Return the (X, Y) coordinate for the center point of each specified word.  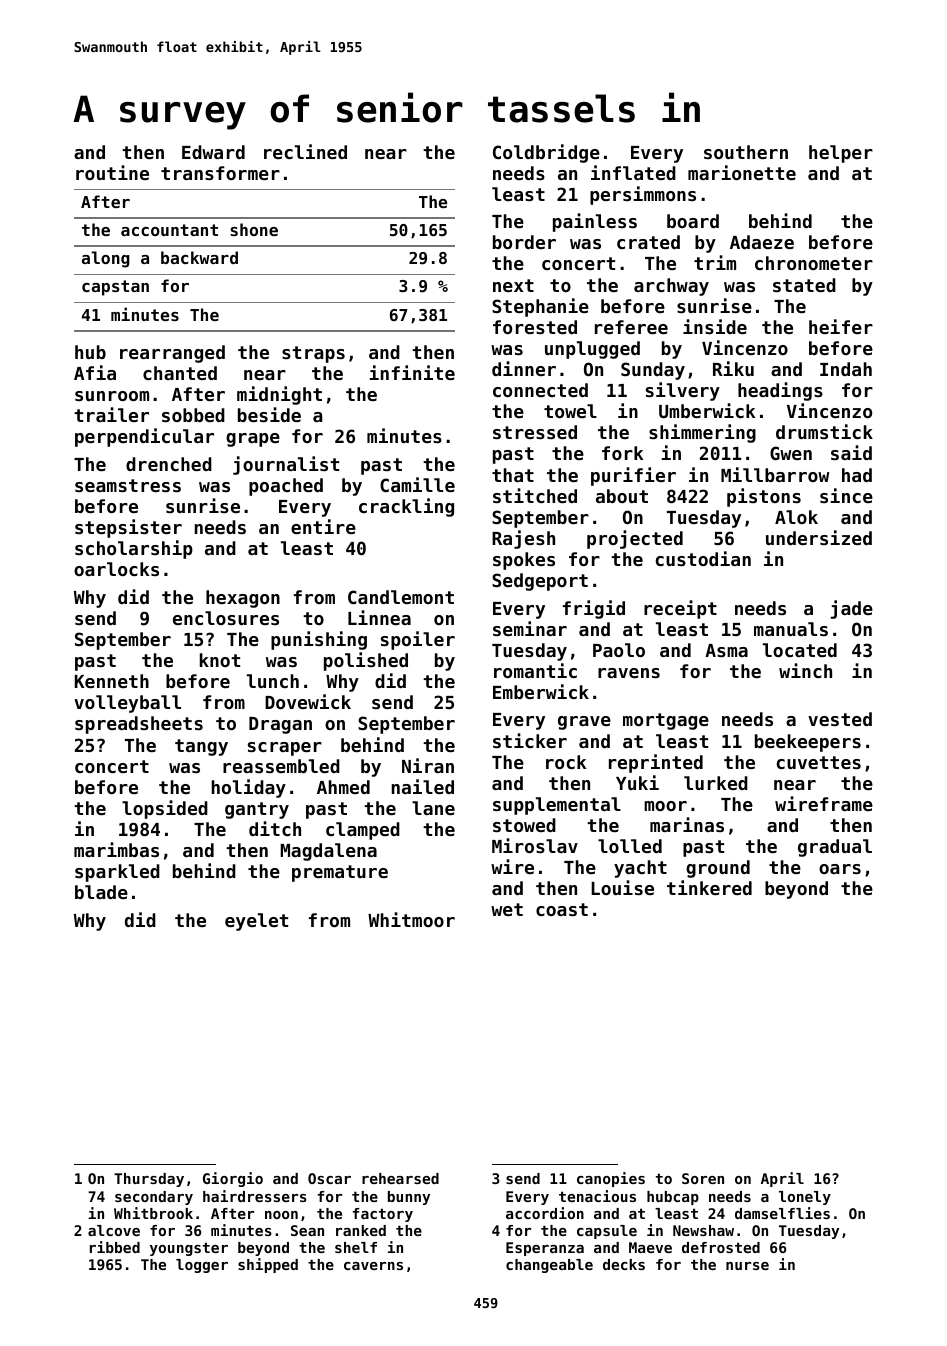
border (524, 242)
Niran (428, 765)
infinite (412, 372)
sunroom (112, 396)
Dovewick (308, 701)
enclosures (226, 618)
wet (507, 909)
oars (840, 869)
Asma (726, 650)
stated (804, 285)
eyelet (256, 922)
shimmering (702, 433)
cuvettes (819, 762)
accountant (169, 230)
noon (281, 1215)
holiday (249, 788)
